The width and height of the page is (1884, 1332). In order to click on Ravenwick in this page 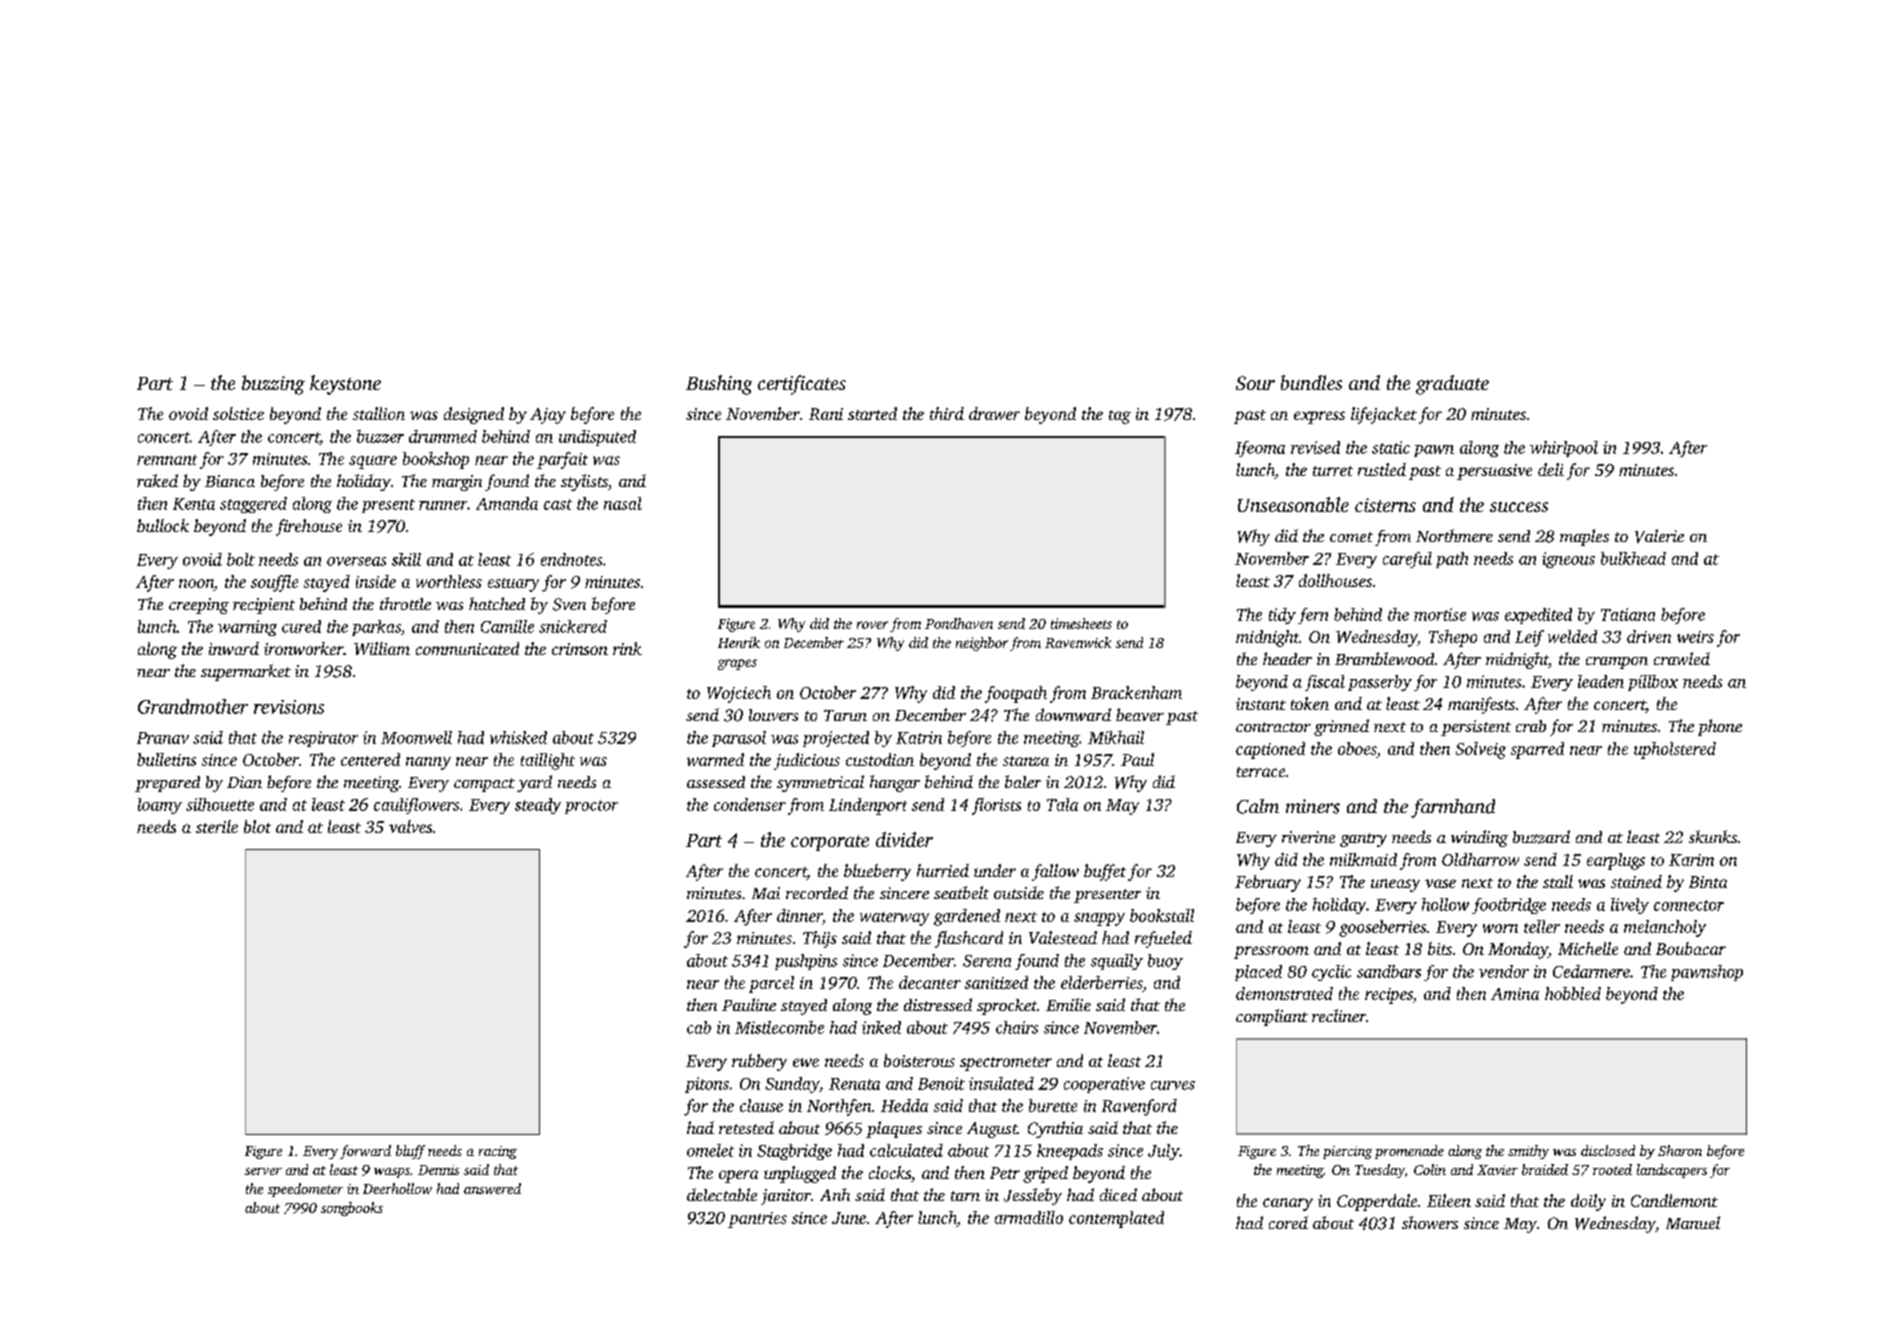, I will do `click(1078, 642)`.
